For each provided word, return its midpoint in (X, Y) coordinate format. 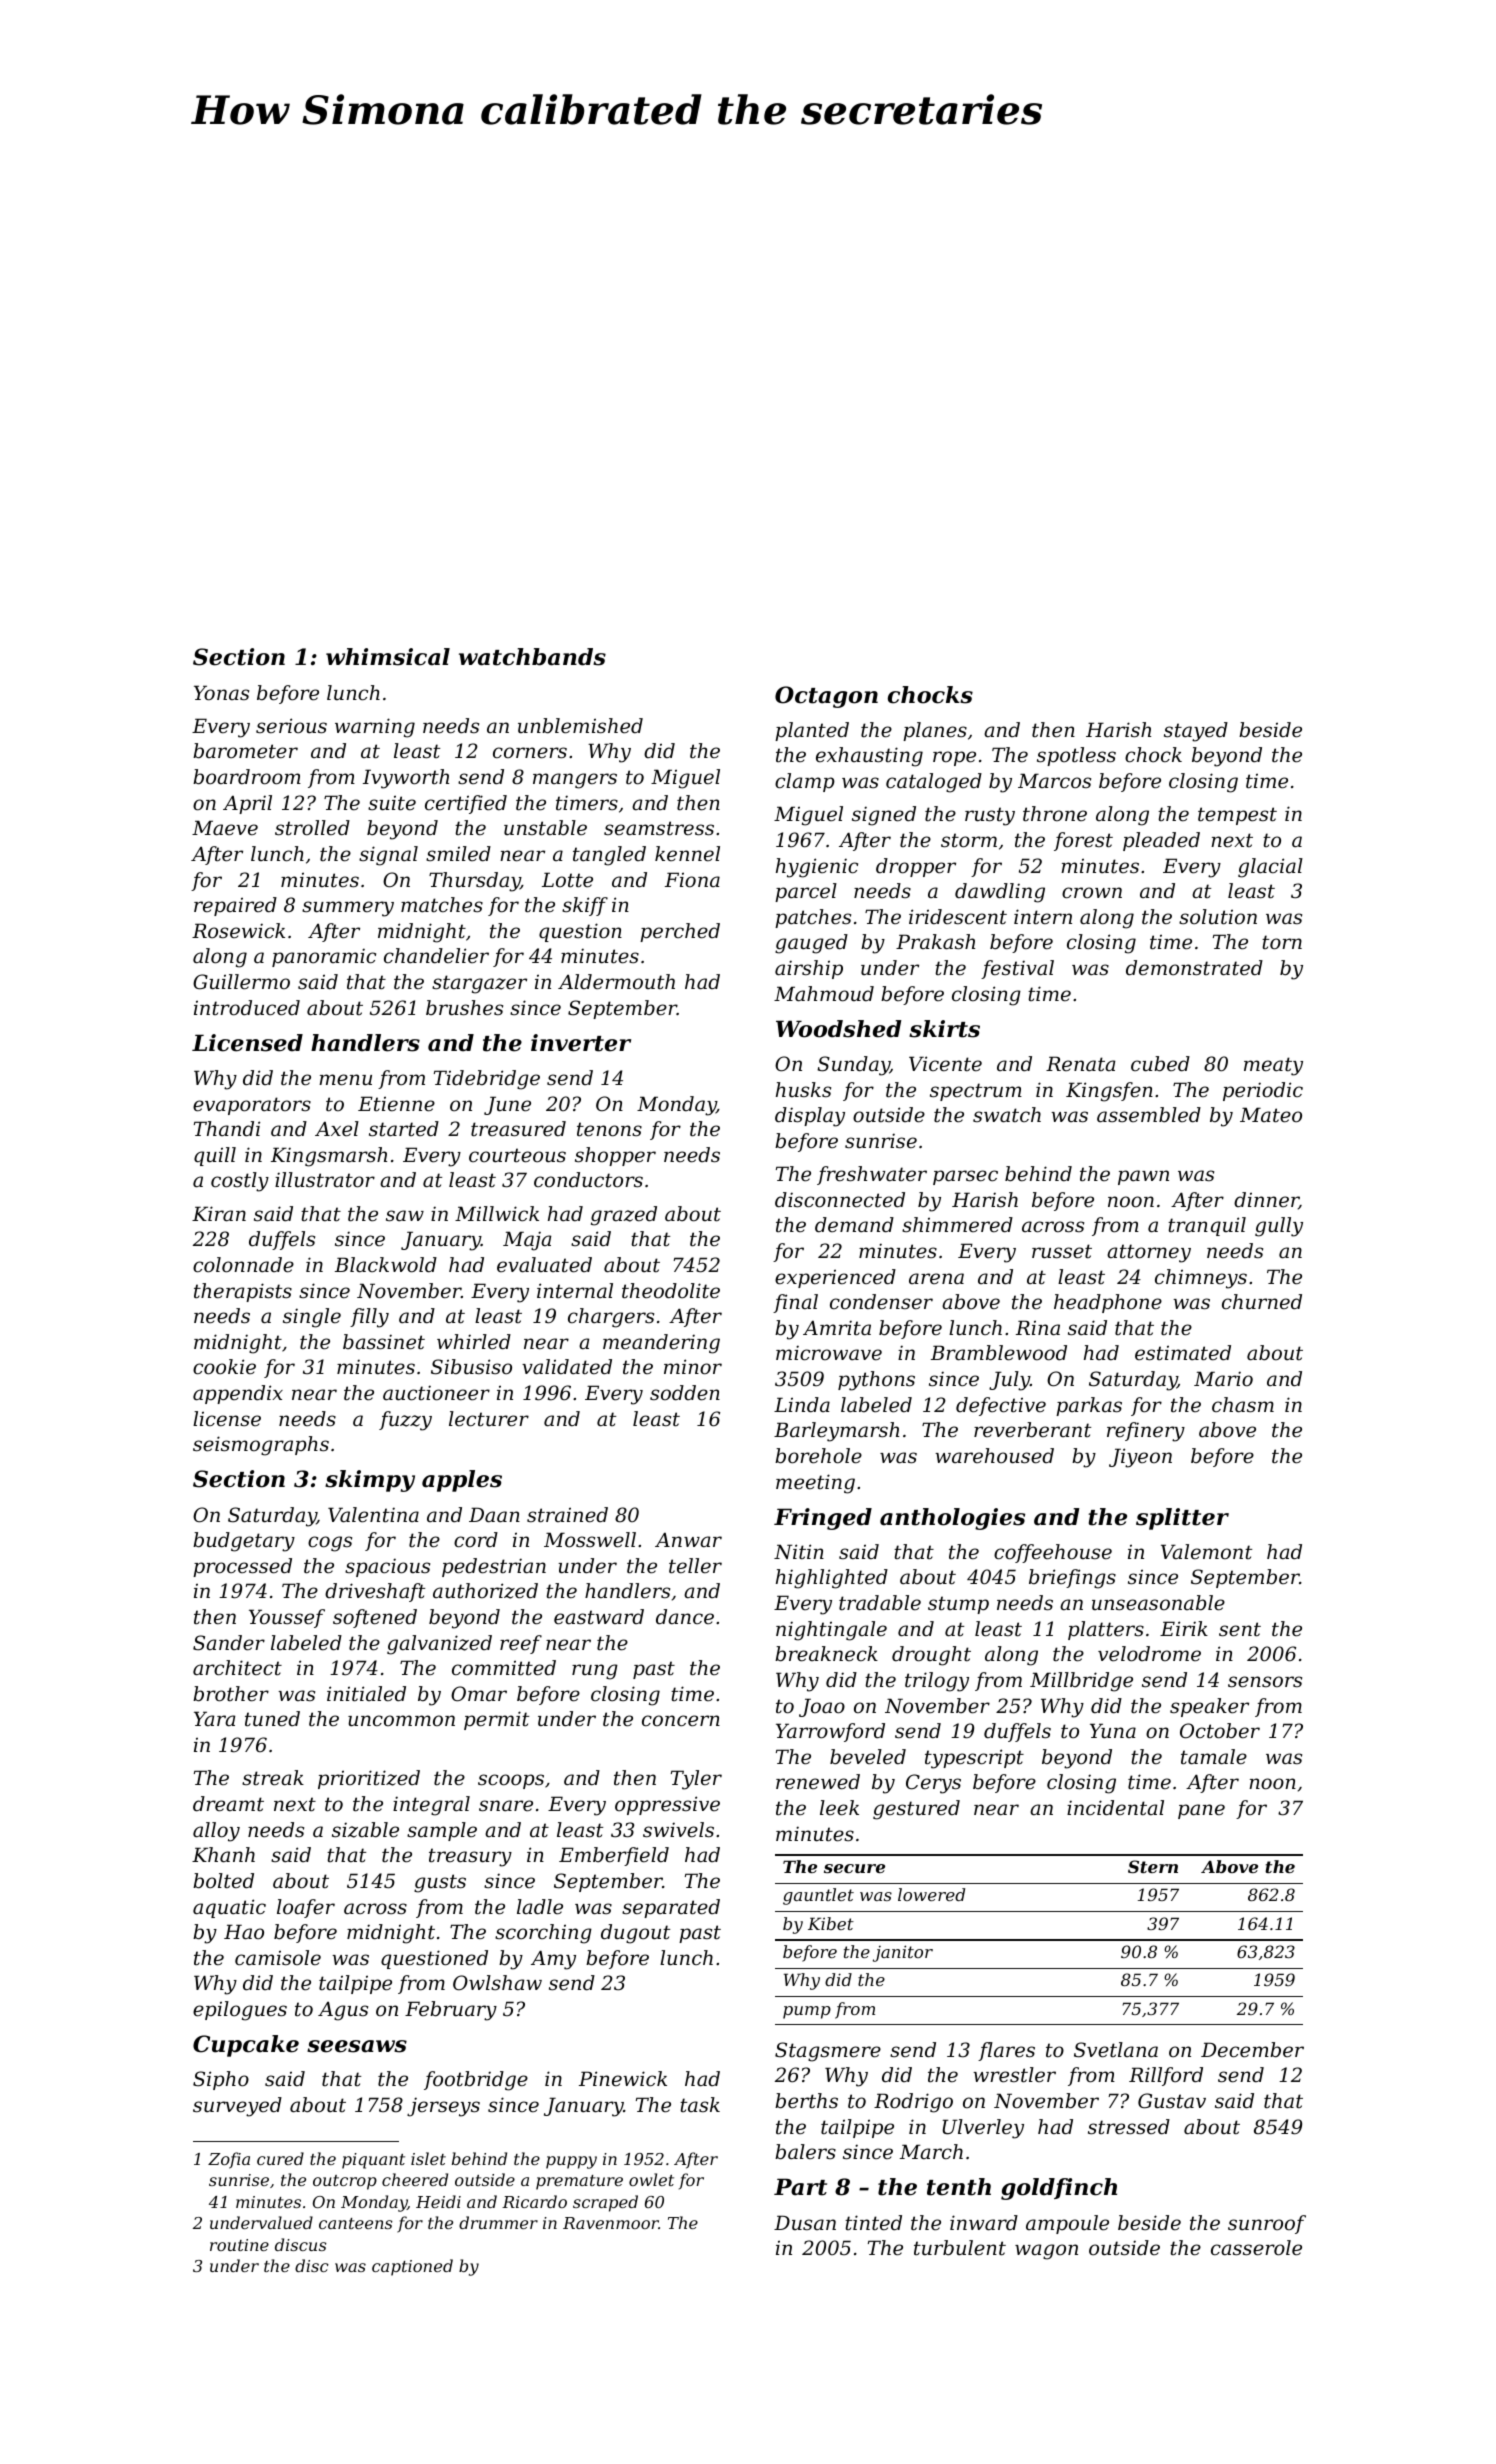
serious (291, 726)
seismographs (261, 1446)
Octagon (826, 697)
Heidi (438, 2201)
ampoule (1067, 2224)
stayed (1196, 732)
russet (1062, 1251)
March (931, 2152)
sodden (685, 1393)
